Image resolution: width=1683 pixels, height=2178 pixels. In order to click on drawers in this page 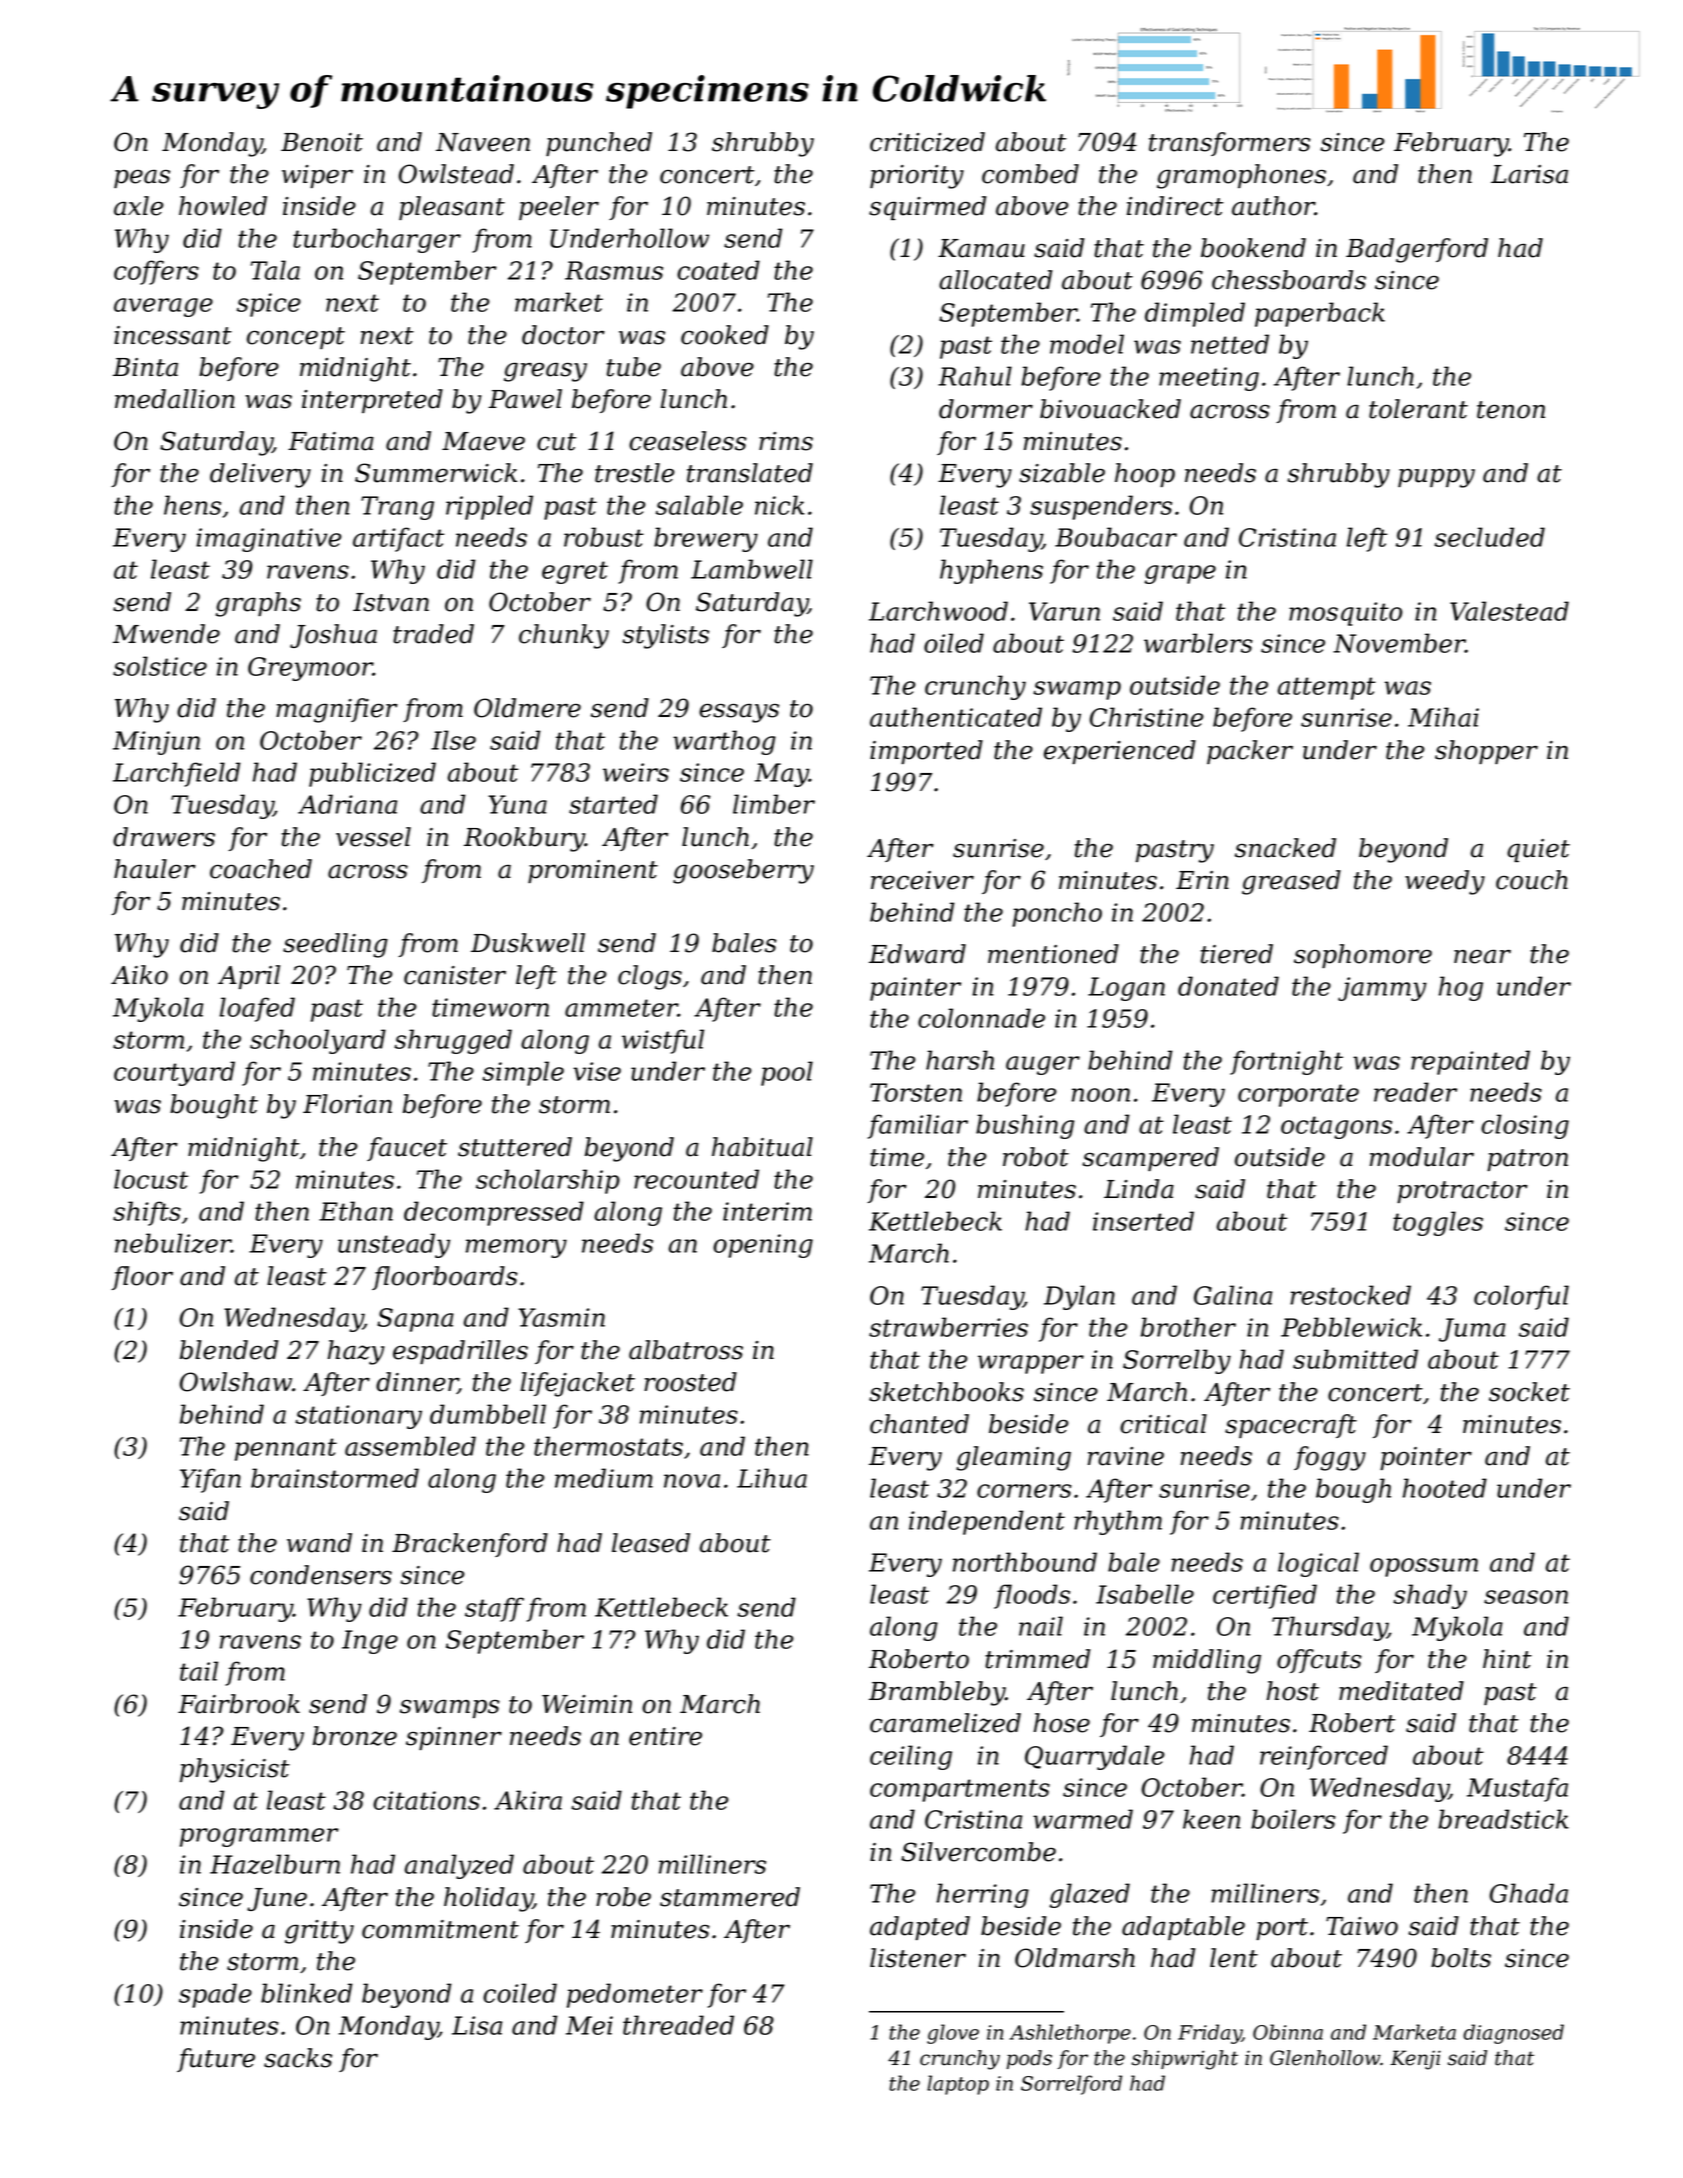, I will do `click(164, 837)`.
